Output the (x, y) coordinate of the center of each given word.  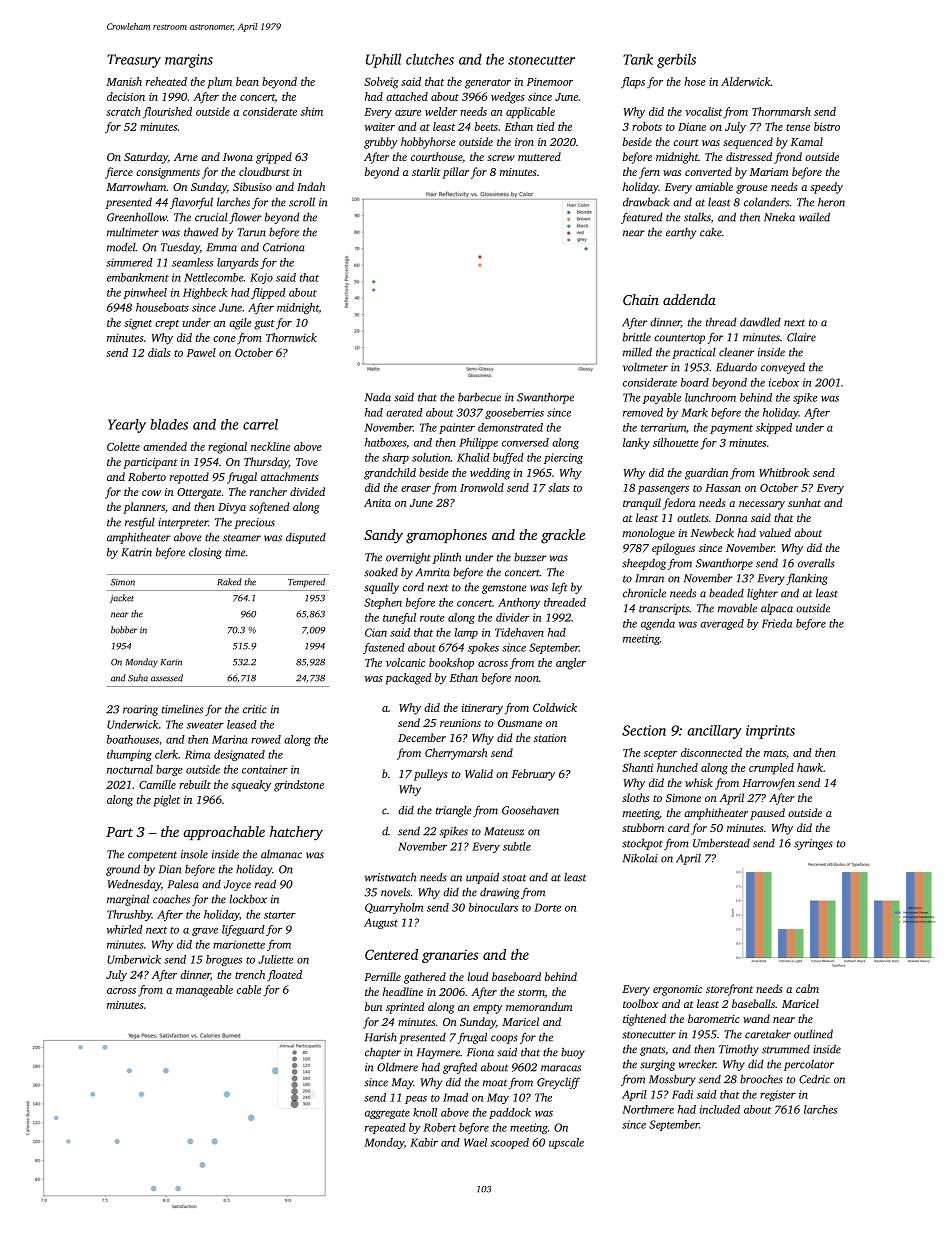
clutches (430, 59)
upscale (566, 1143)
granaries (450, 956)
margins (189, 61)
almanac (281, 854)
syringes (813, 844)
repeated (385, 1128)
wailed (814, 217)
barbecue (479, 397)
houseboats (162, 307)
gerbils (676, 60)
